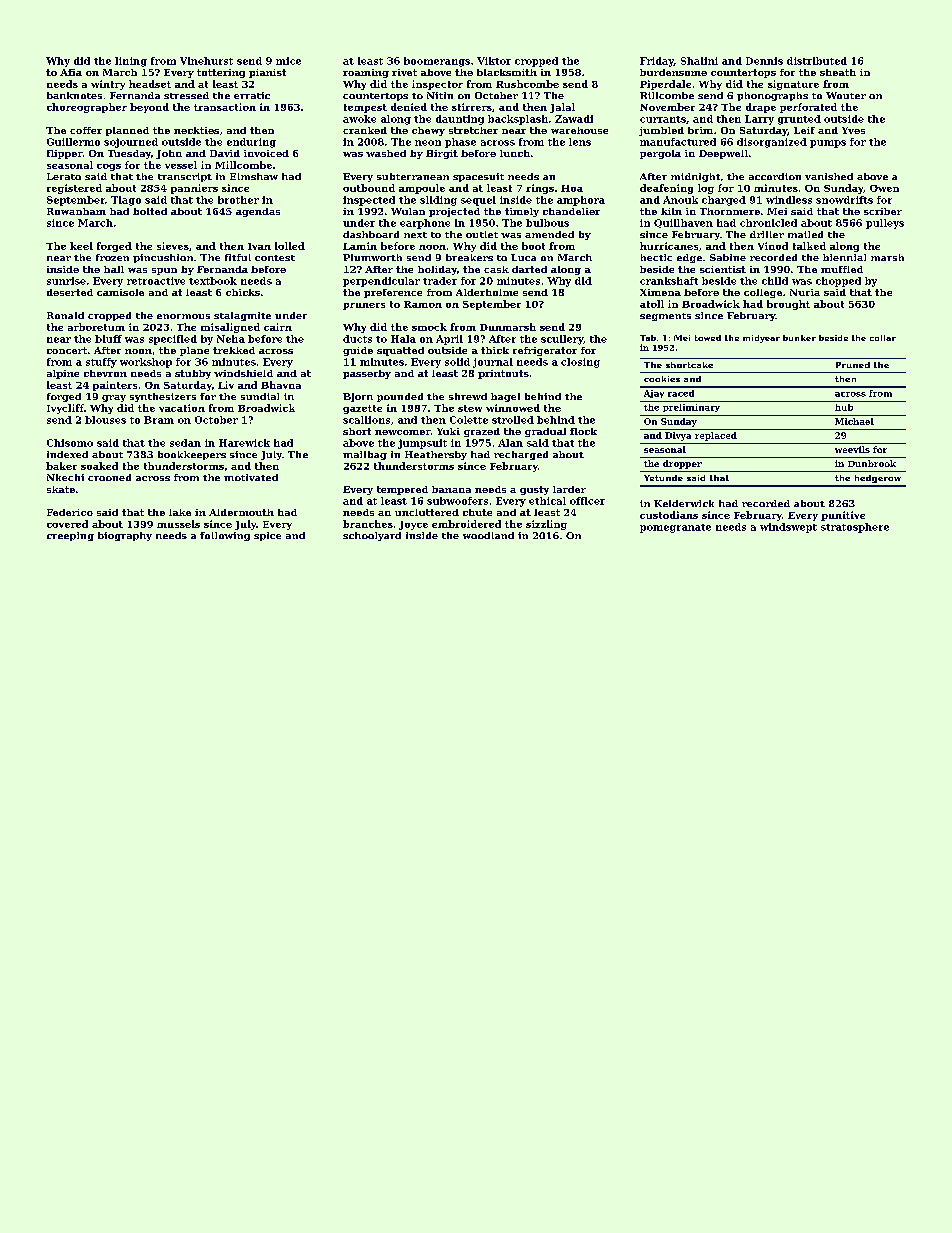 The height and width of the page is (1233, 952). Describe the element at coordinates (131, 62) in the page. I see `lining` at that location.
